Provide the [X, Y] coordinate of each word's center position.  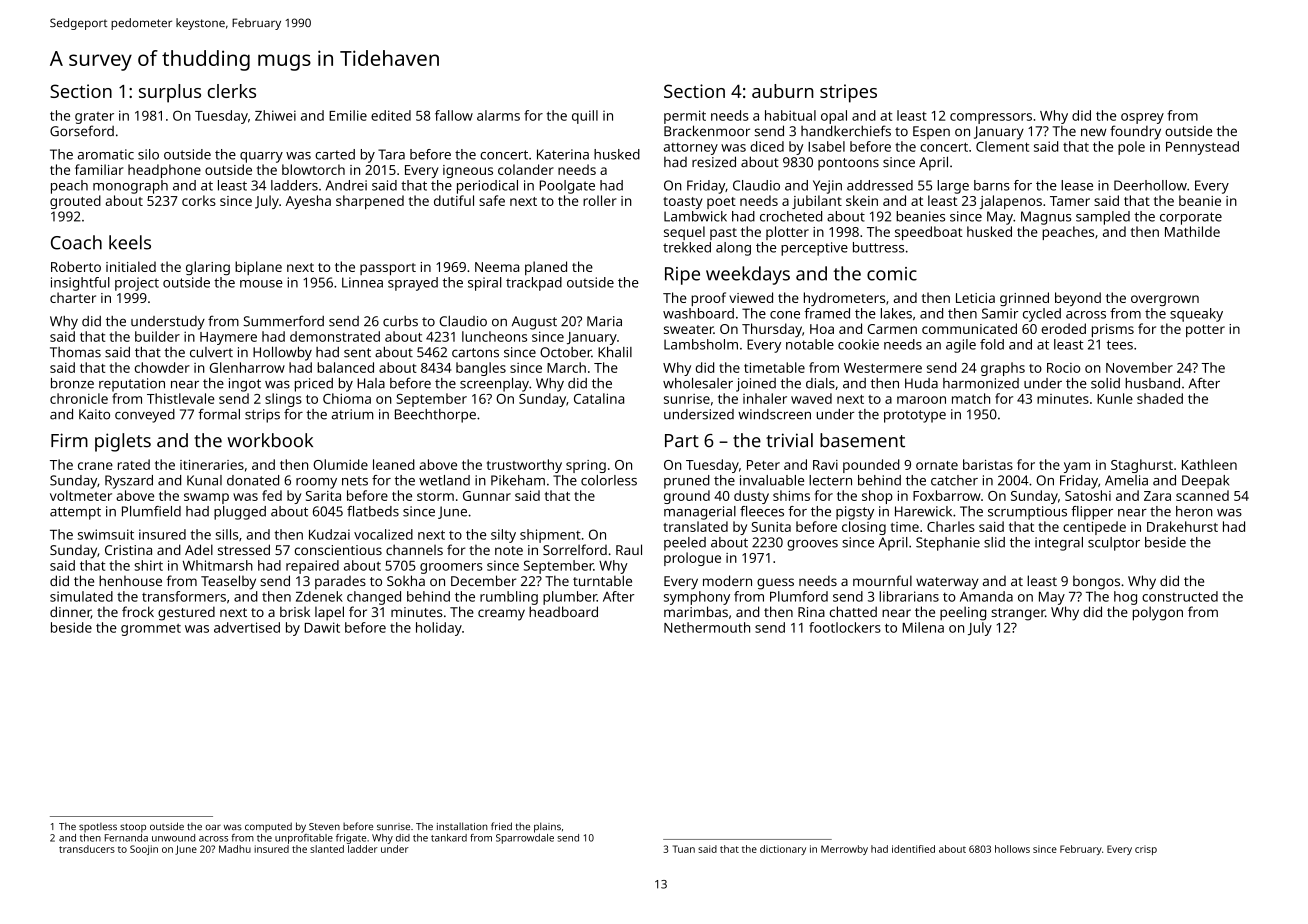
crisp [1146, 850]
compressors [991, 118]
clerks [232, 91]
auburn [783, 91]
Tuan [684, 849]
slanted [327, 849]
